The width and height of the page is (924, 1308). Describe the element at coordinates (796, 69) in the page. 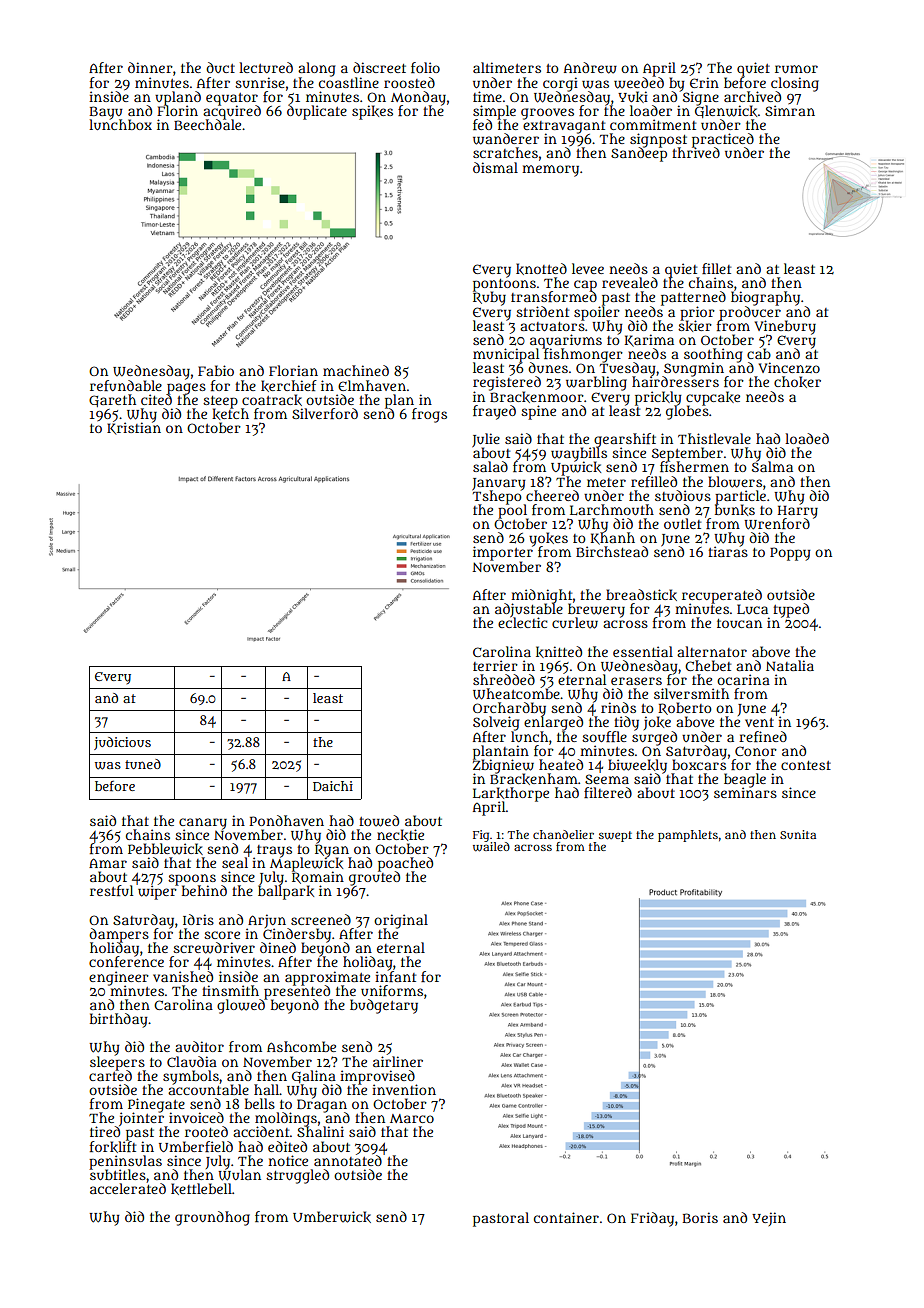

I see `rumor` at that location.
